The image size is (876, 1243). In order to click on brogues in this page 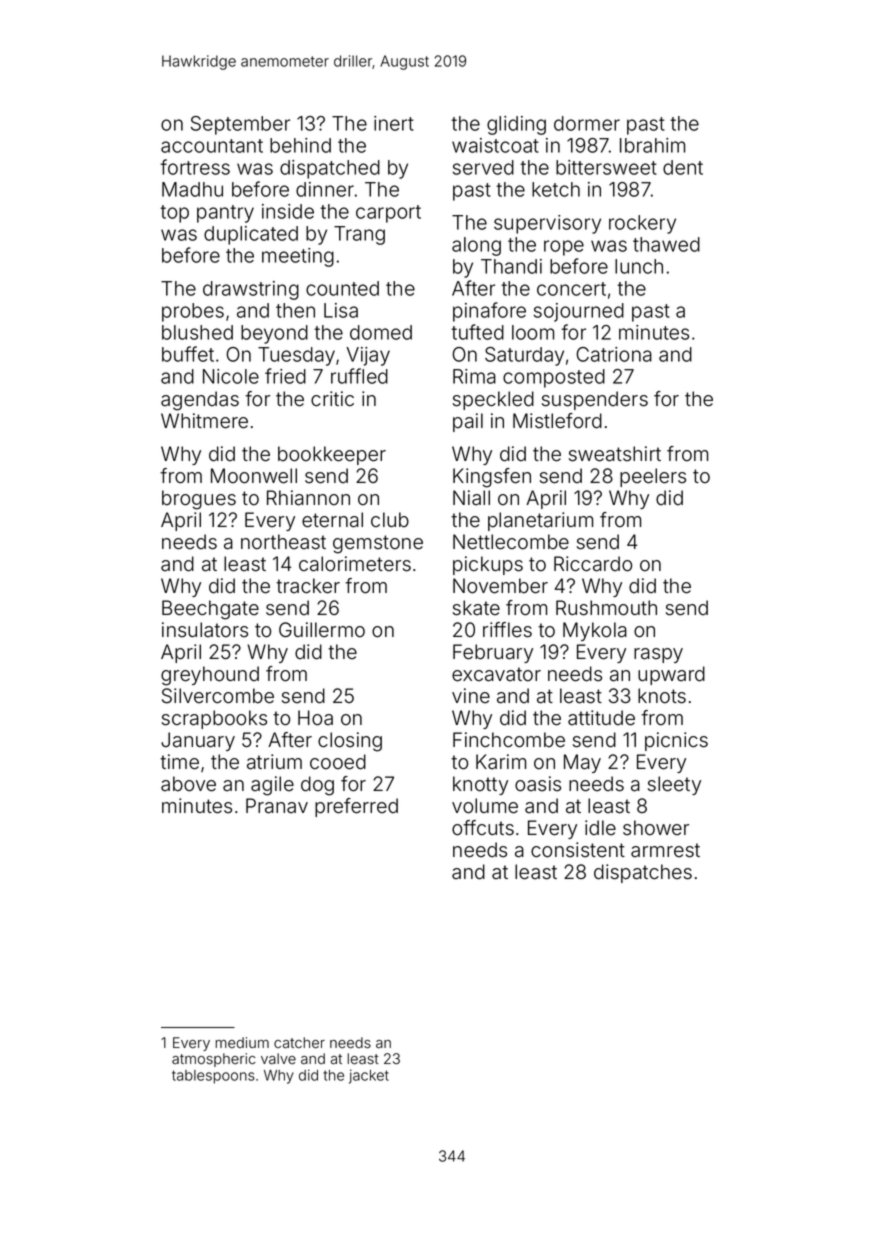, I will do `click(199, 500)`.
